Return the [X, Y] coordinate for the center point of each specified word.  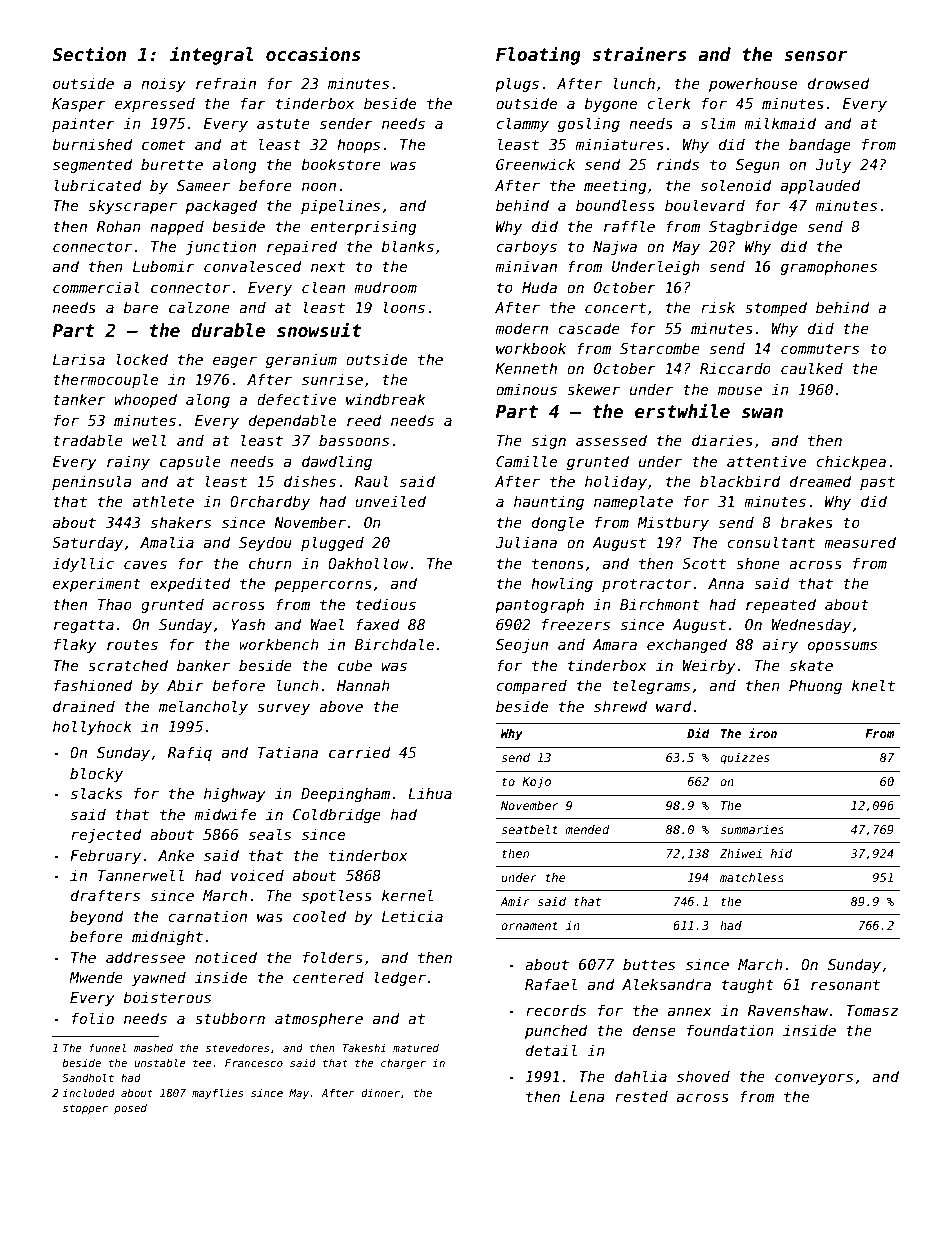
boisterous [167, 997]
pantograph [539, 605]
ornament [529, 925]
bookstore [341, 164]
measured [860, 542]
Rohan [119, 226]
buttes [649, 964]
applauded [821, 186]
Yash [248, 624]
